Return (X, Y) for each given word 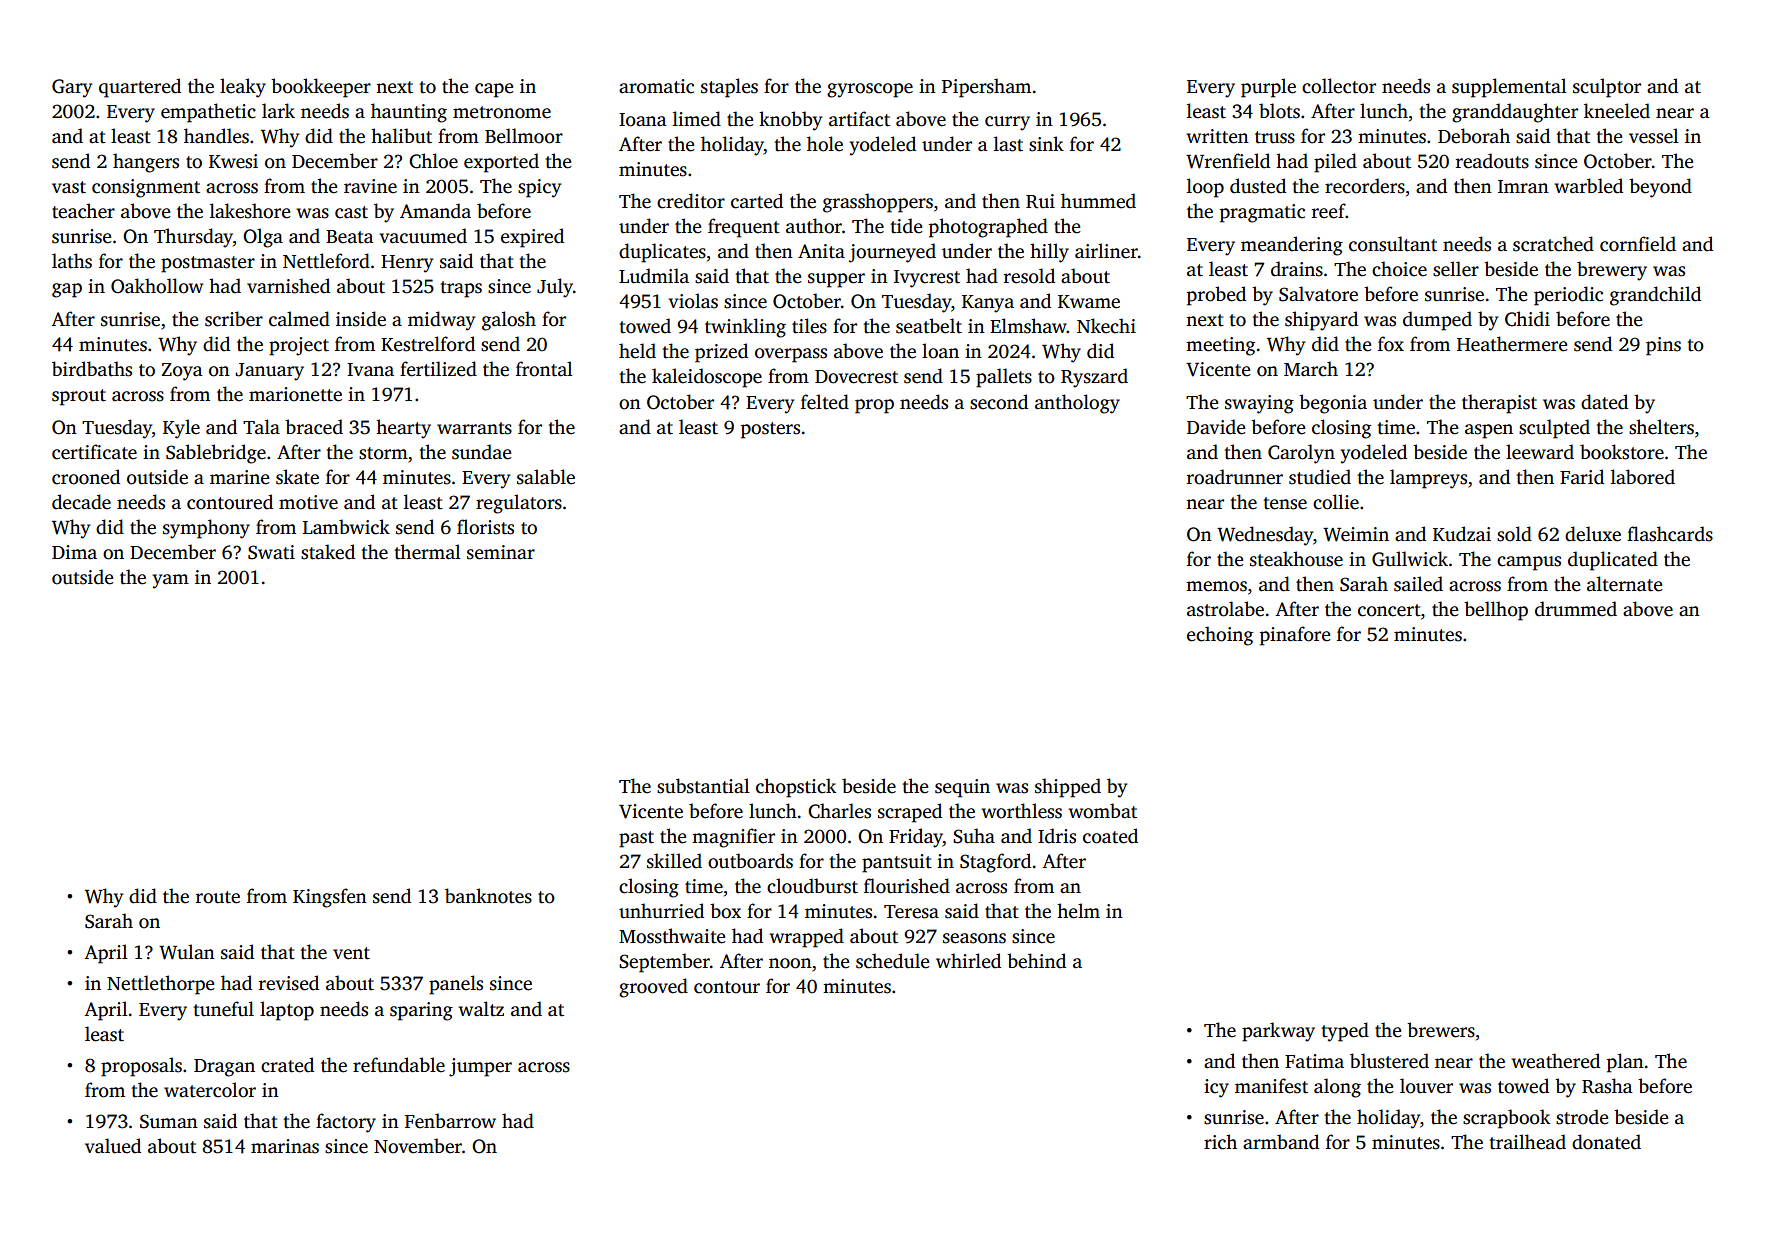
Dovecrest (856, 377)
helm (1078, 911)
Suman (169, 1121)
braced (314, 427)
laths (72, 261)
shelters (1661, 427)
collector (1339, 86)
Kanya (988, 304)
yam (170, 581)
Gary (72, 88)
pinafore (1295, 636)
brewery (1612, 271)
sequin (962, 788)
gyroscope (870, 90)
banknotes (488, 896)
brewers (1441, 1030)
